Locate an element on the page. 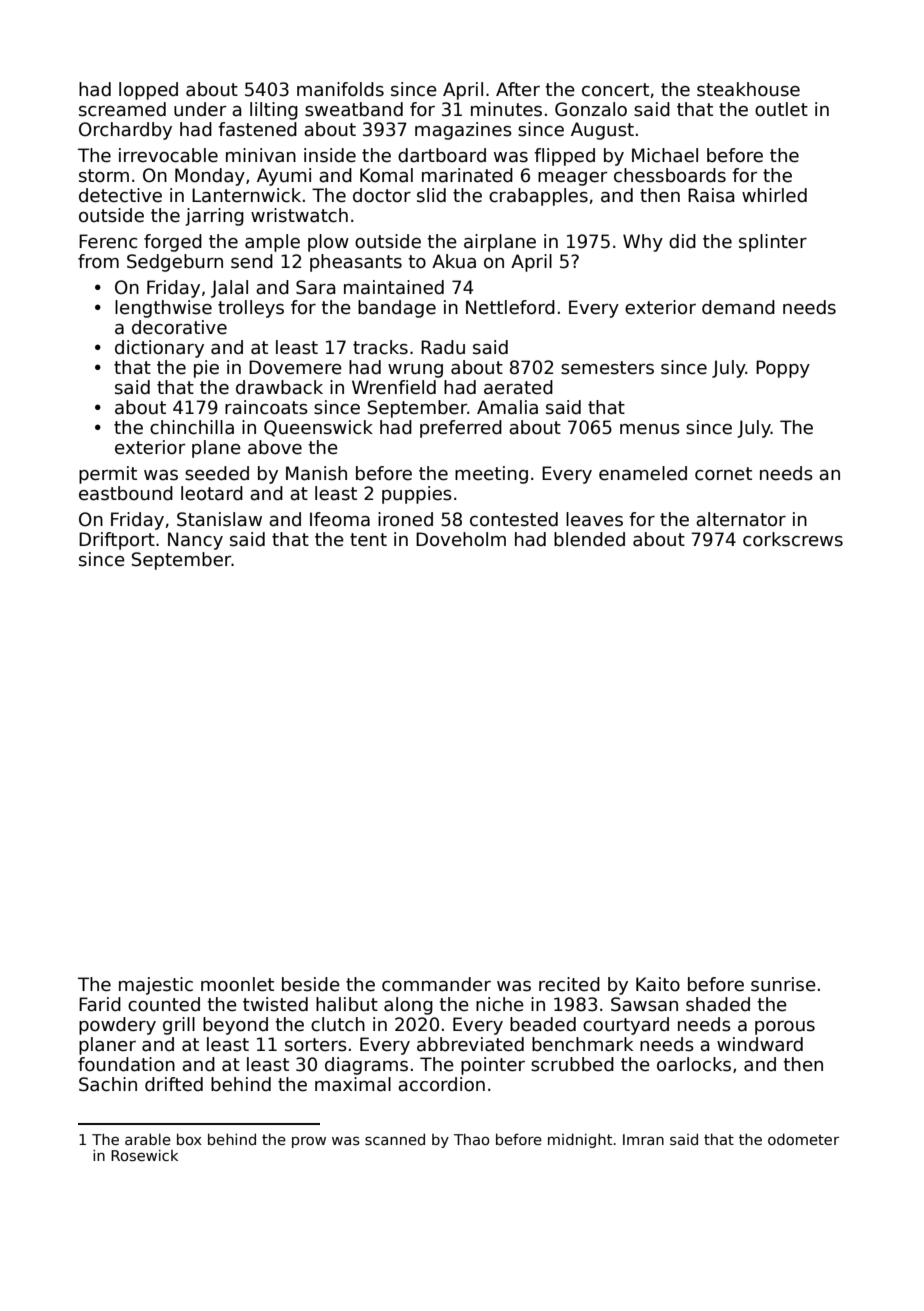 The image size is (924, 1311). windward is located at coordinates (760, 1044).
